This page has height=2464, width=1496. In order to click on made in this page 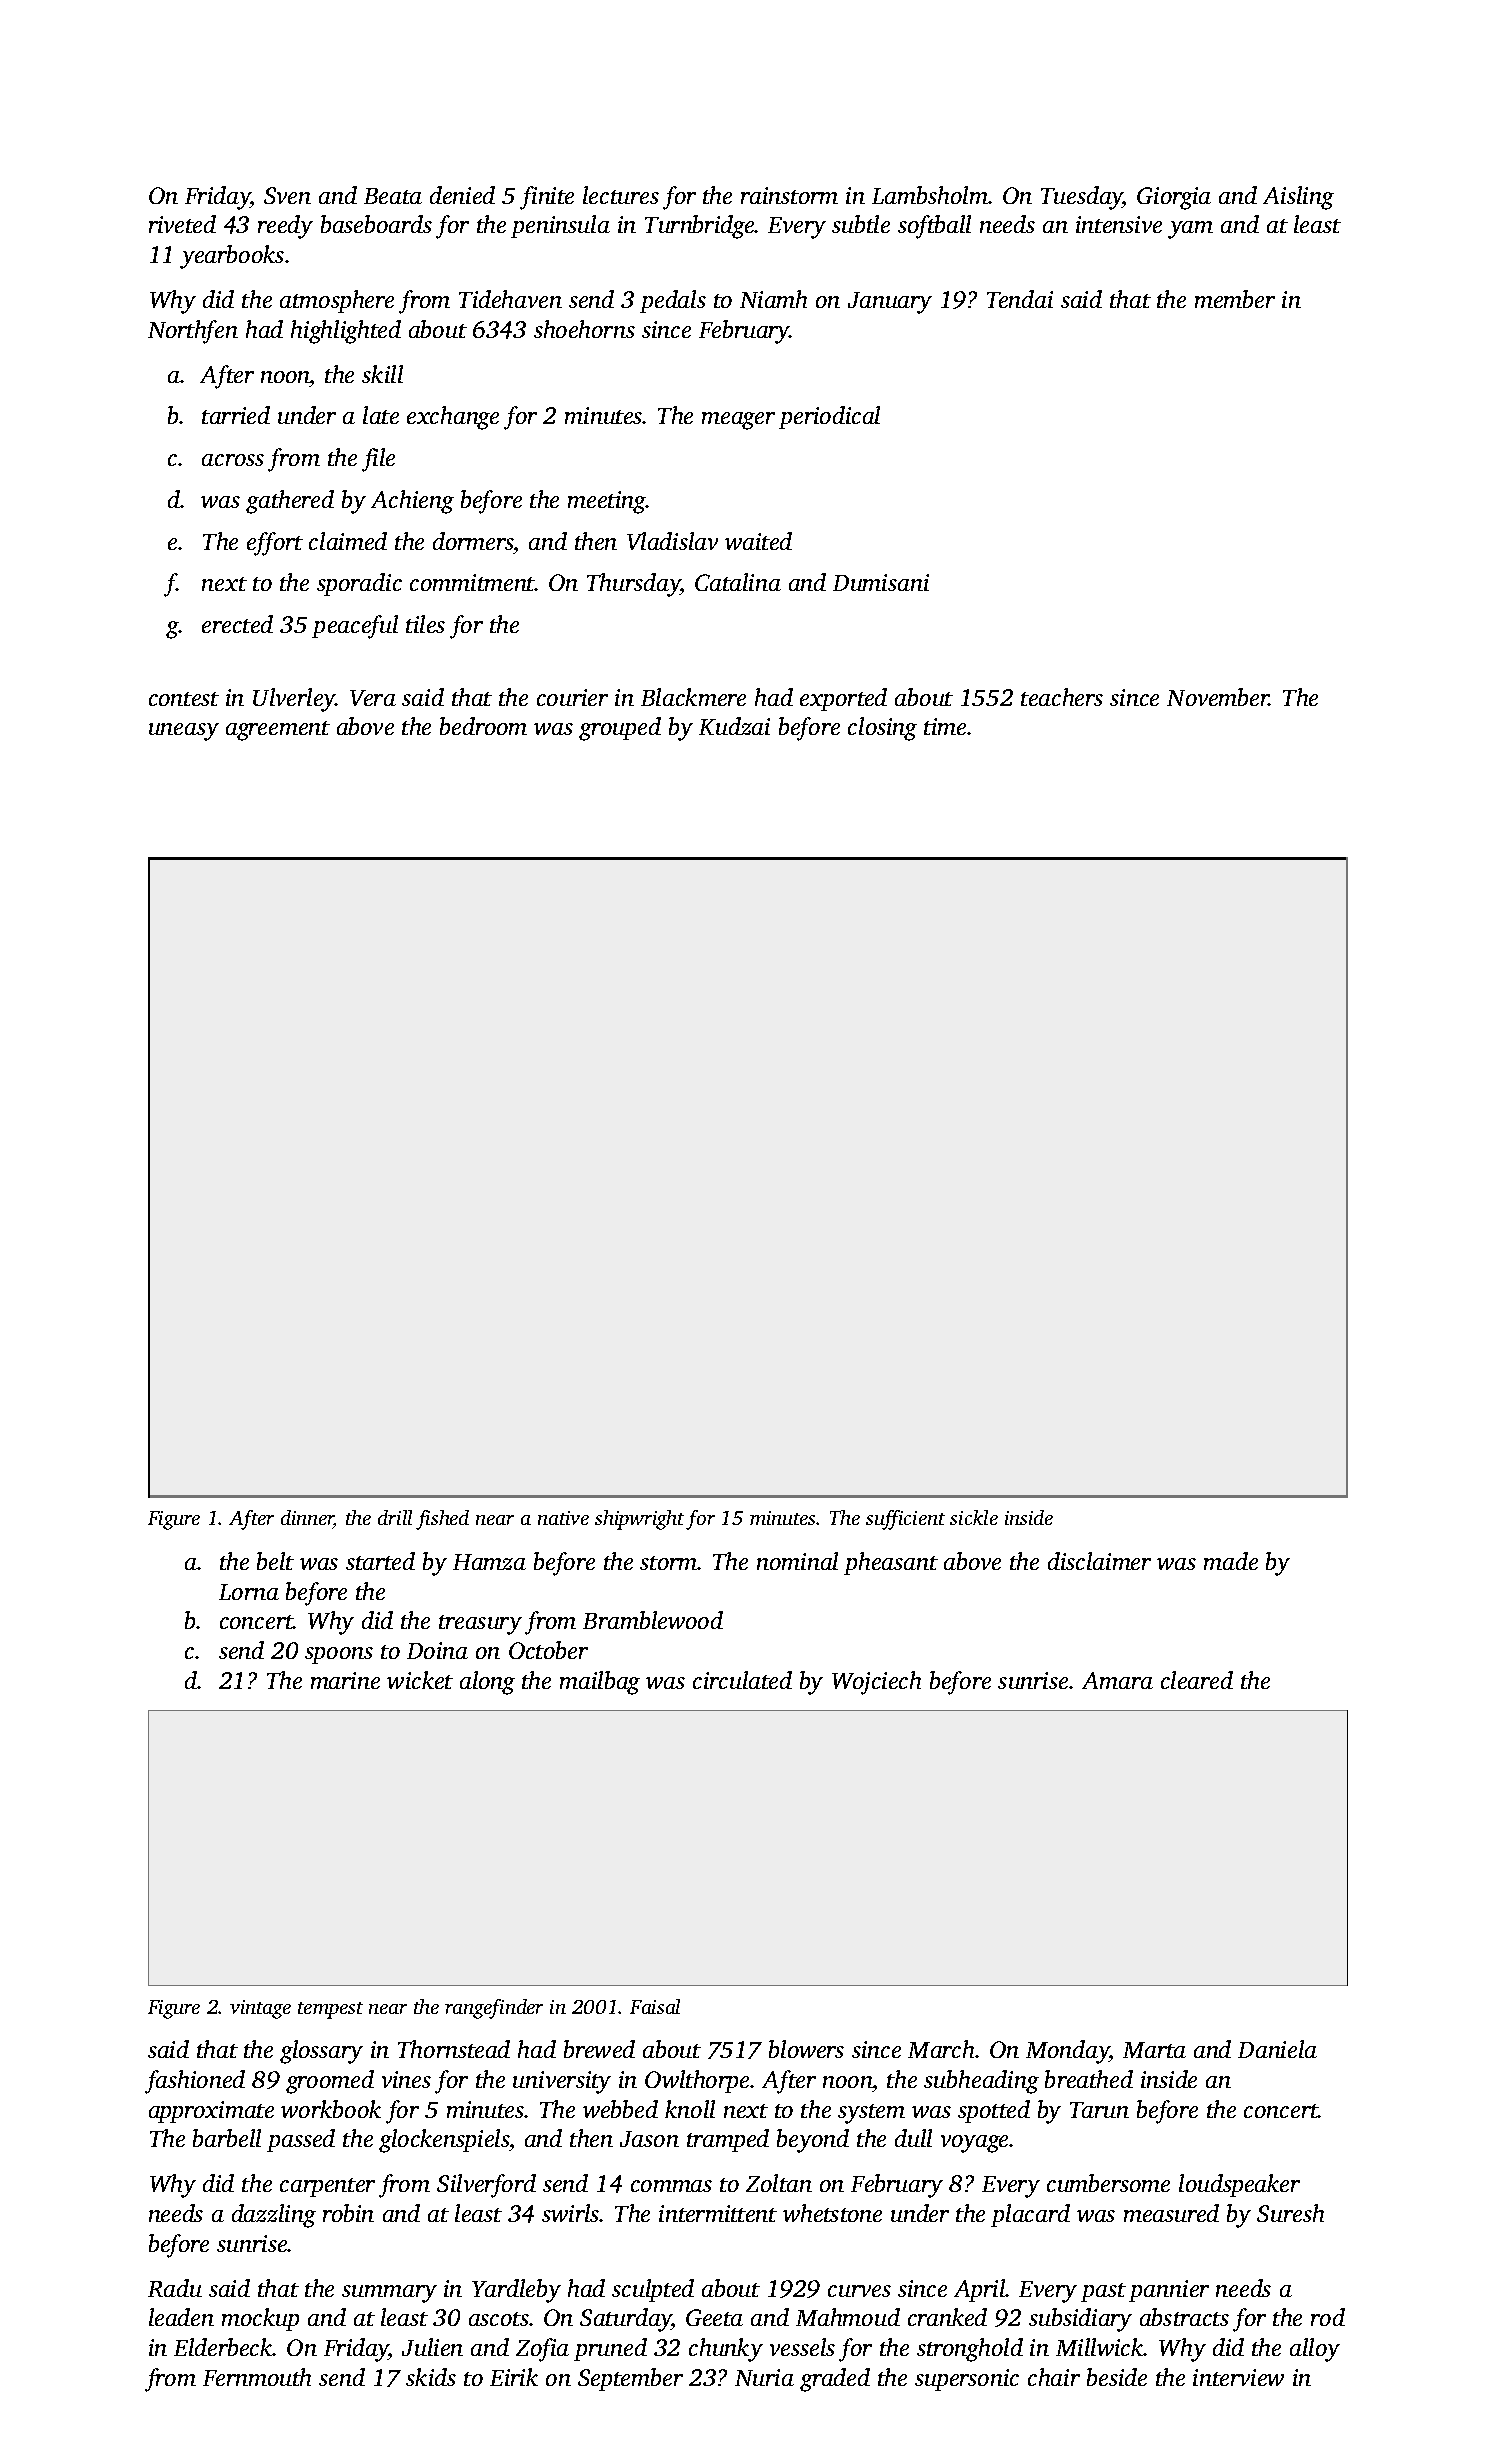, I will do `click(1231, 1561)`.
